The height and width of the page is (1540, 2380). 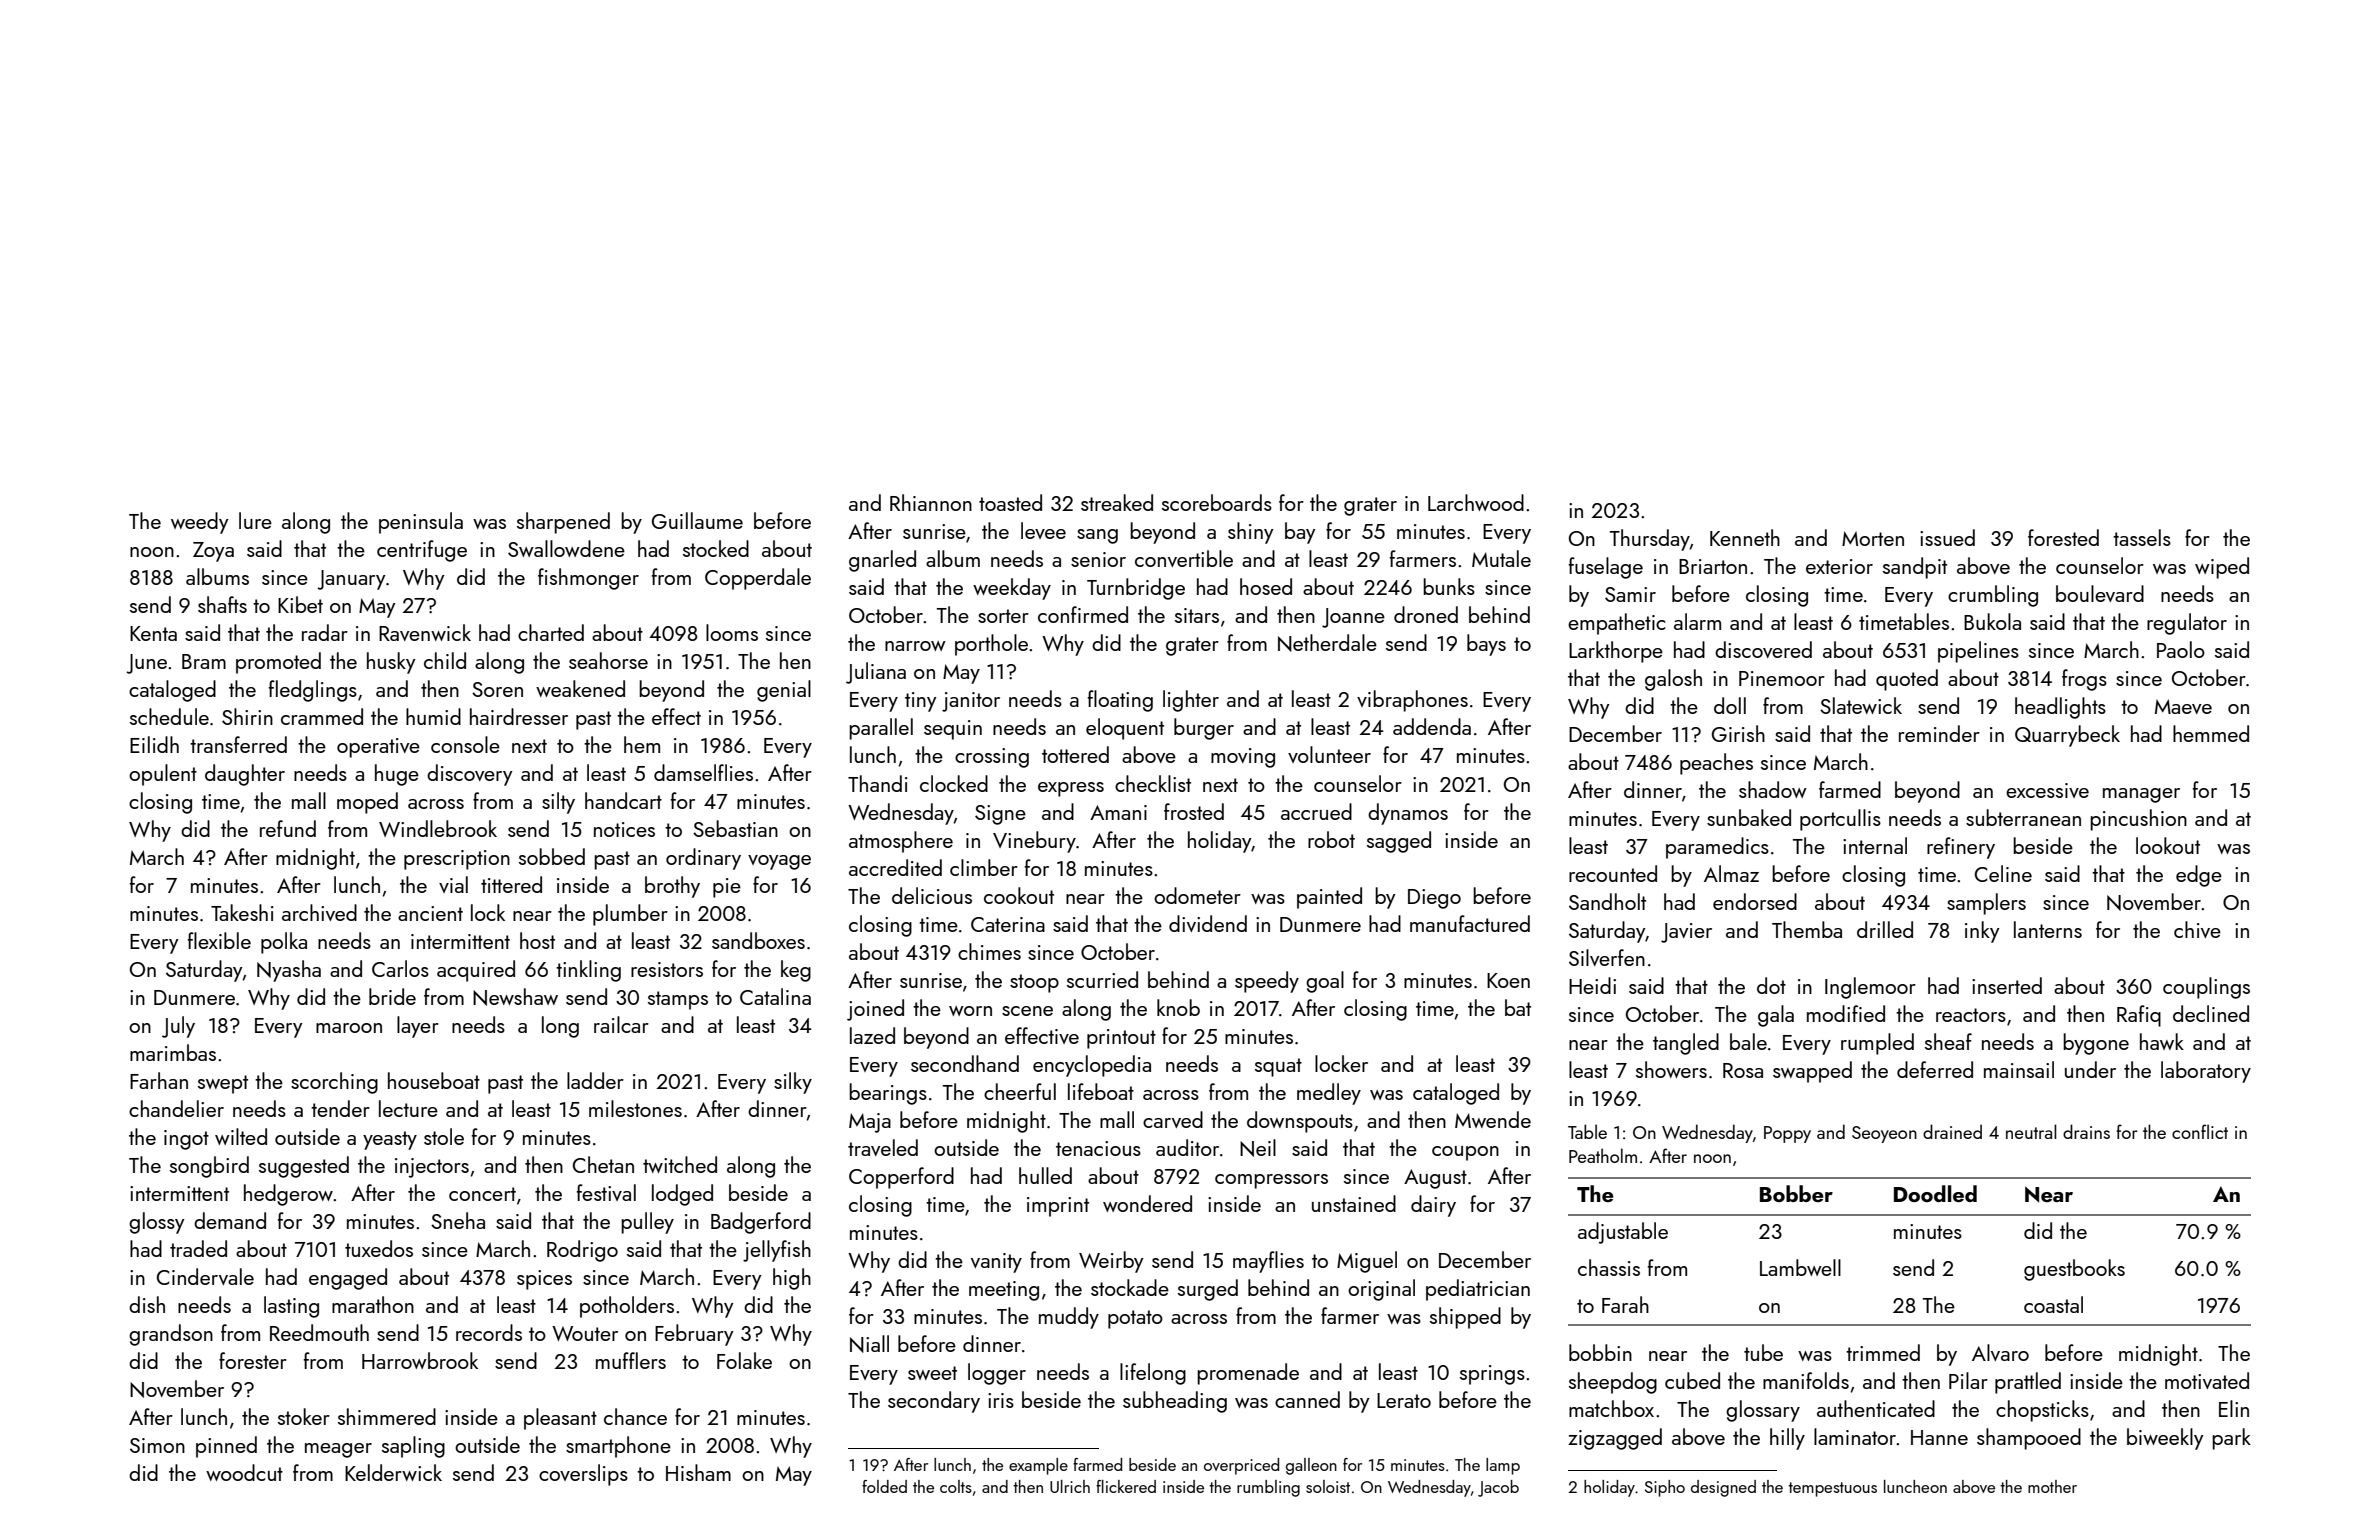 What do you see at coordinates (418, 1027) in the page?
I see `layer` at bounding box center [418, 1027].
